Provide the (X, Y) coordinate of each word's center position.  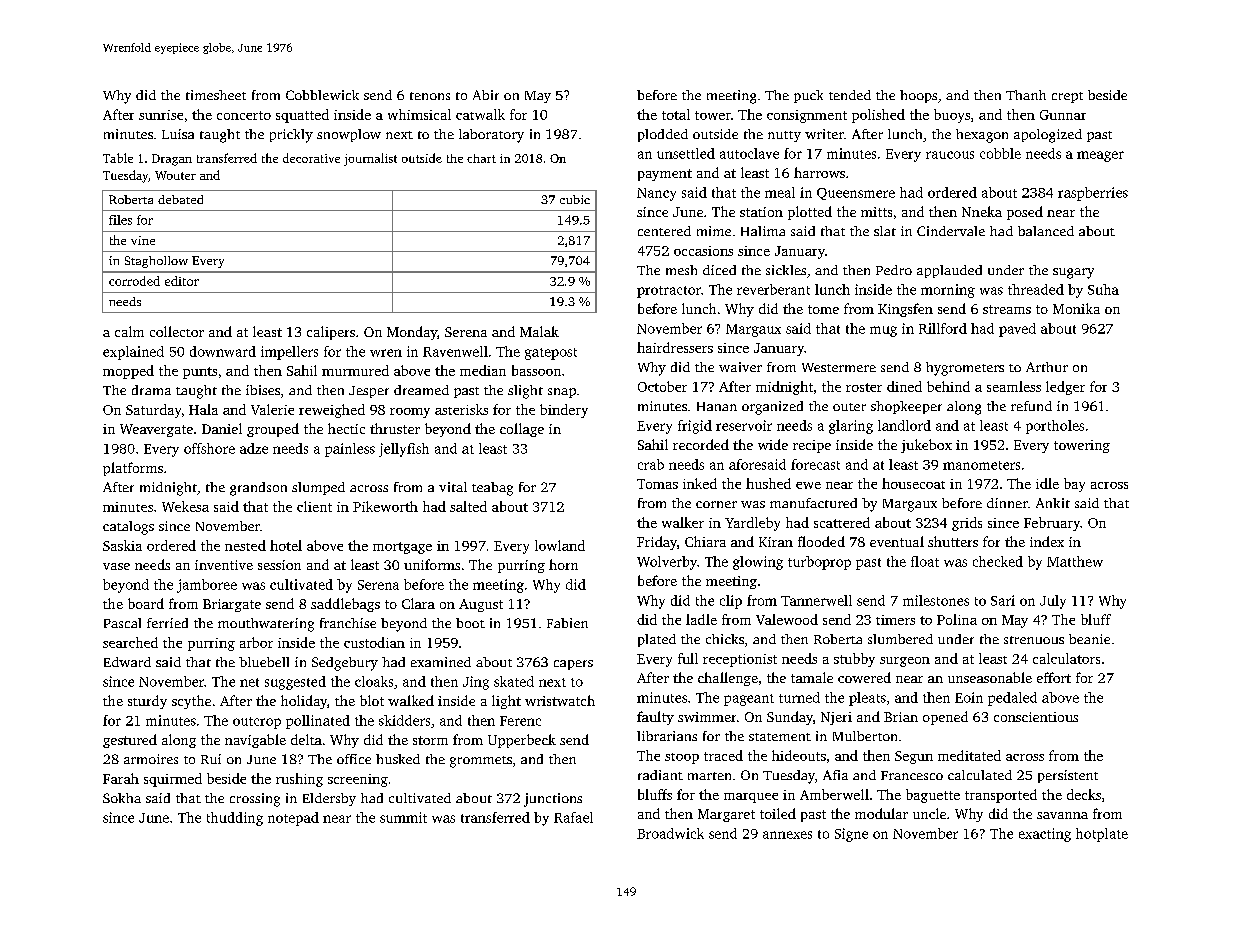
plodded (663, 135)
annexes (787, 835)
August (481, 605)
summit (403, 817)
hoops (918, 96)
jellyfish (404, 450)
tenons (430, 96)
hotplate (1102, 835)
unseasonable (990, 677)
